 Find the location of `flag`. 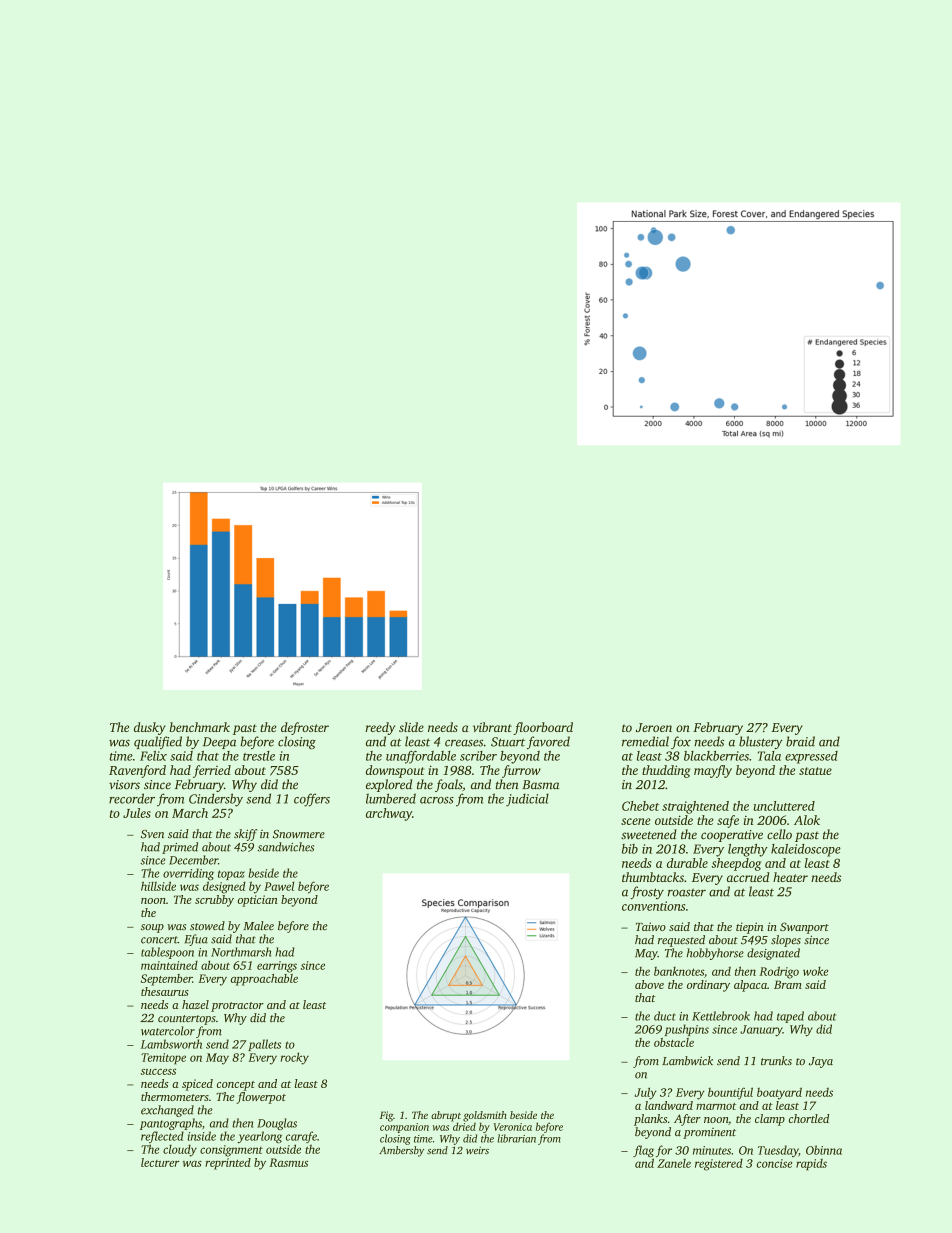

flag is located at coordinates (643, 1151).
